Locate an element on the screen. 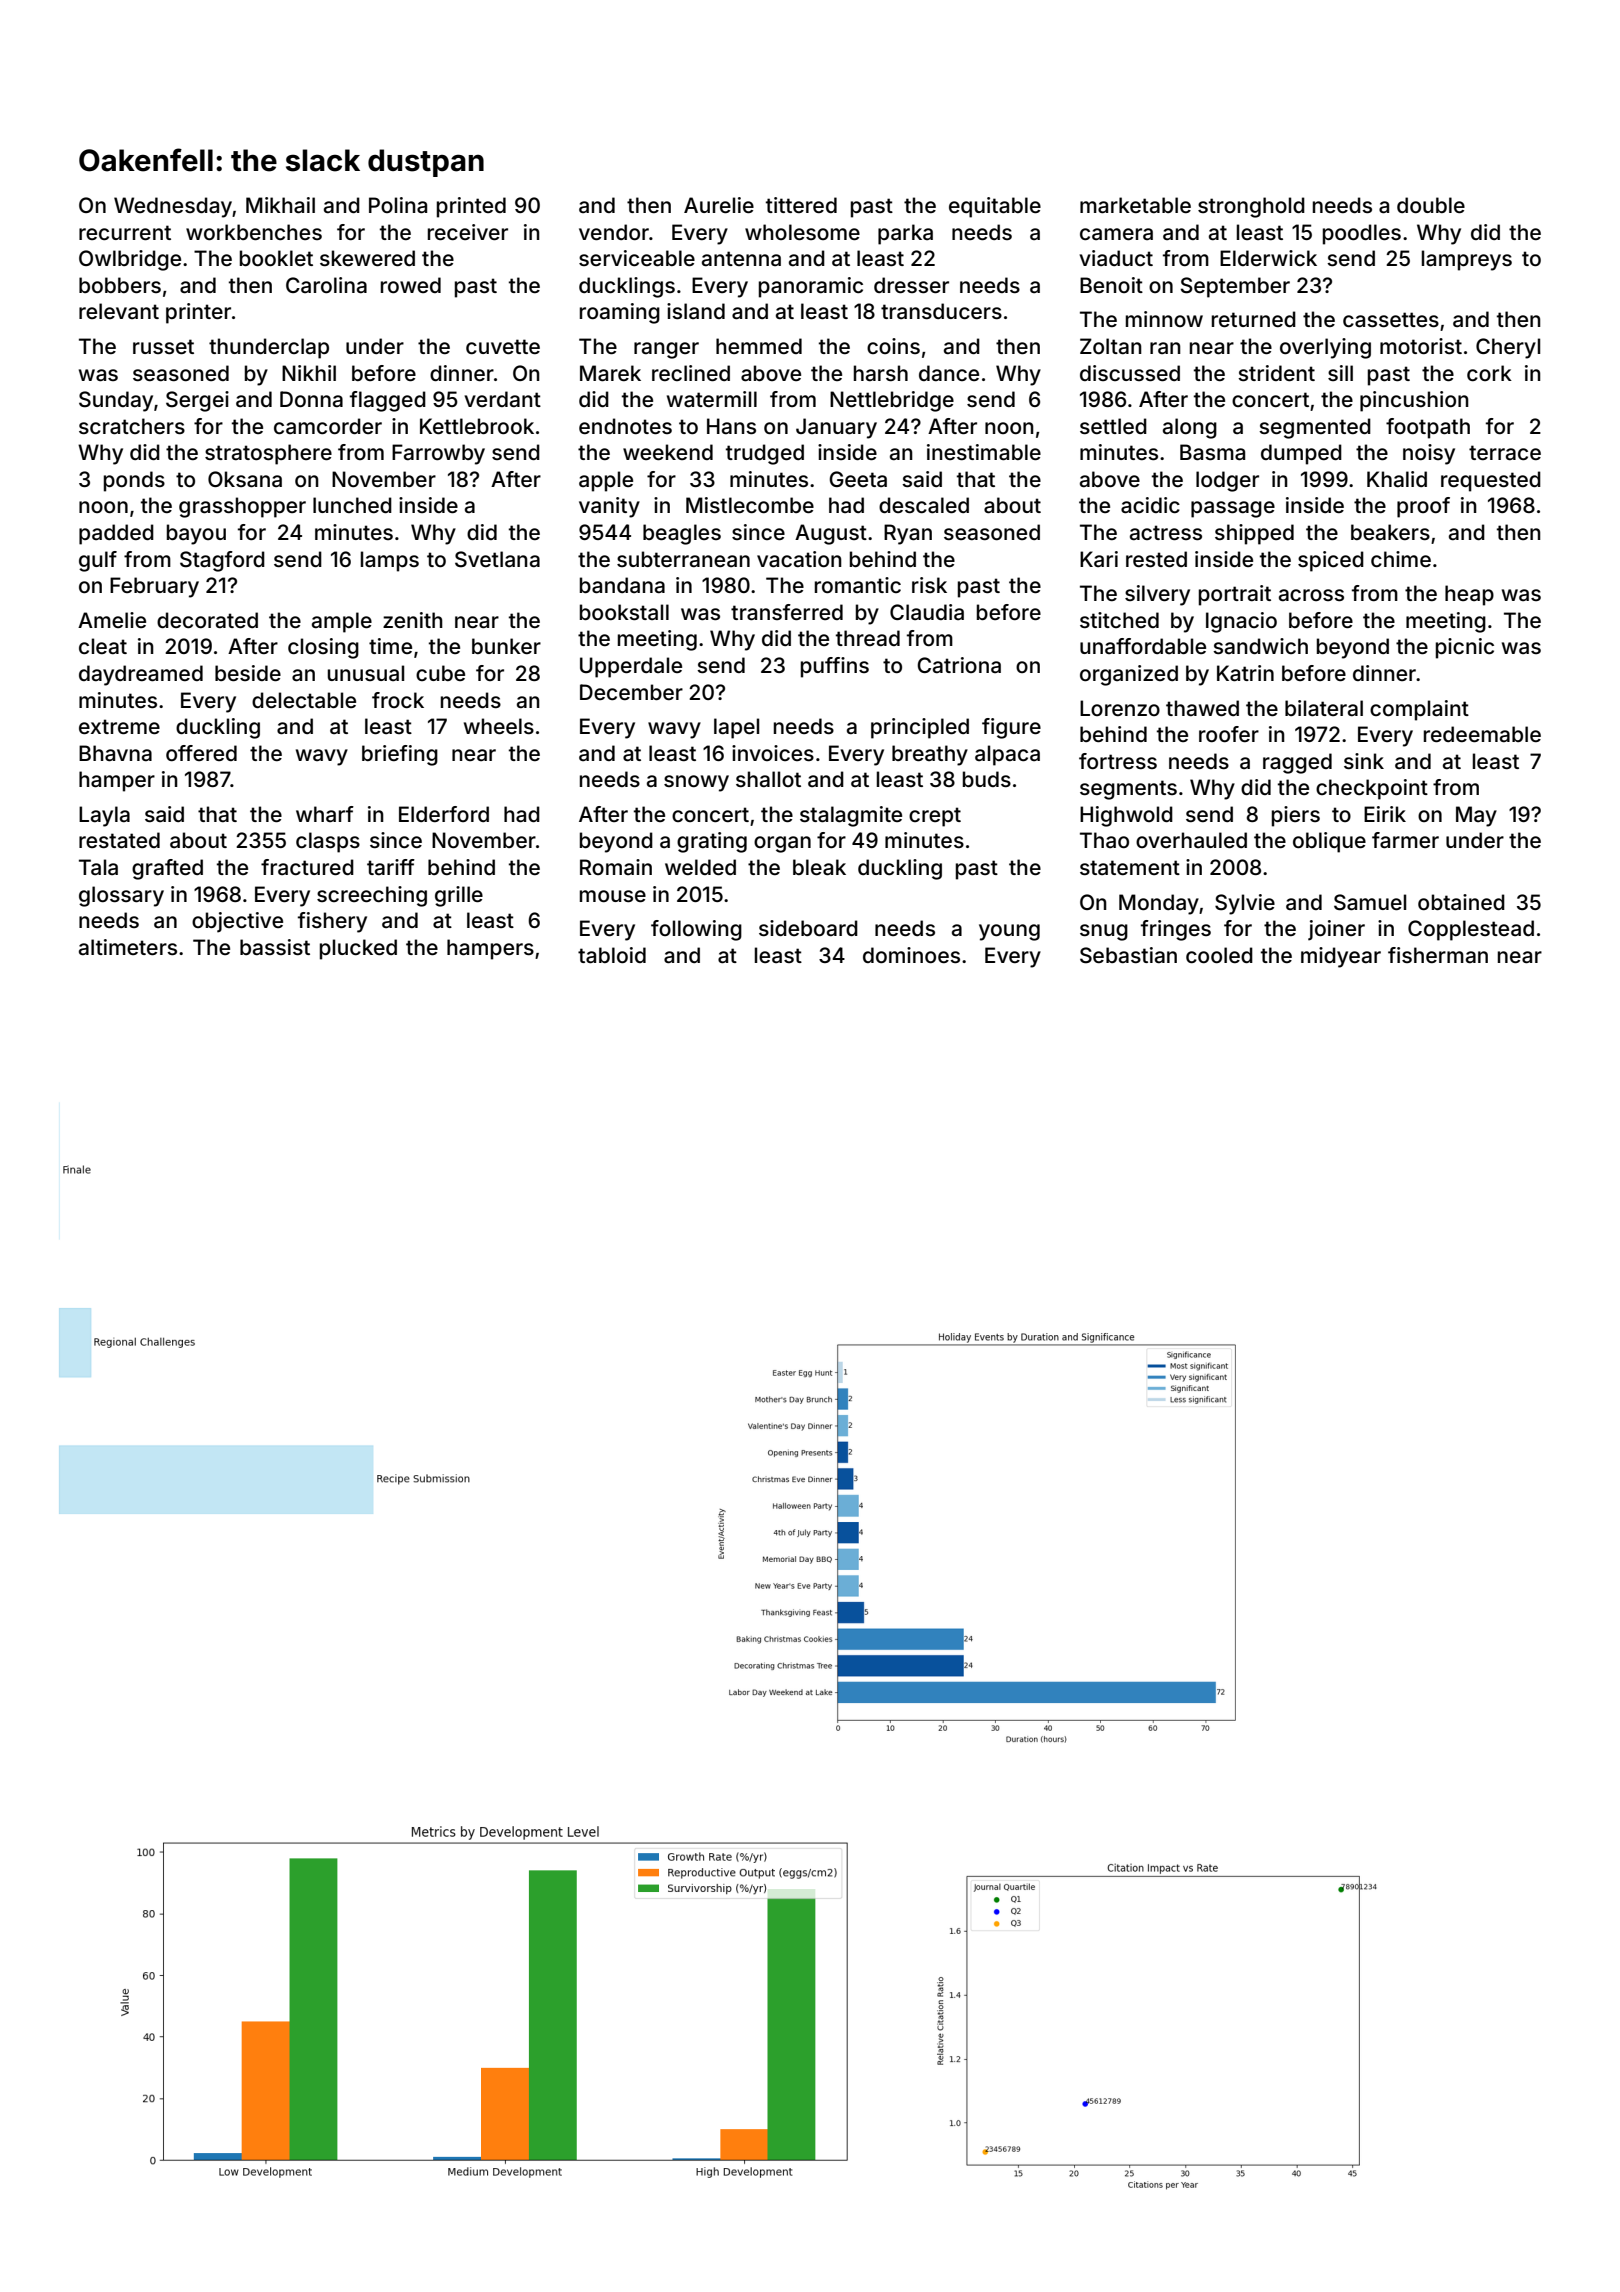 Image resolution: width=1620 pixels, height=2292 pixels. bunker is located at coordinates (506, 646).
